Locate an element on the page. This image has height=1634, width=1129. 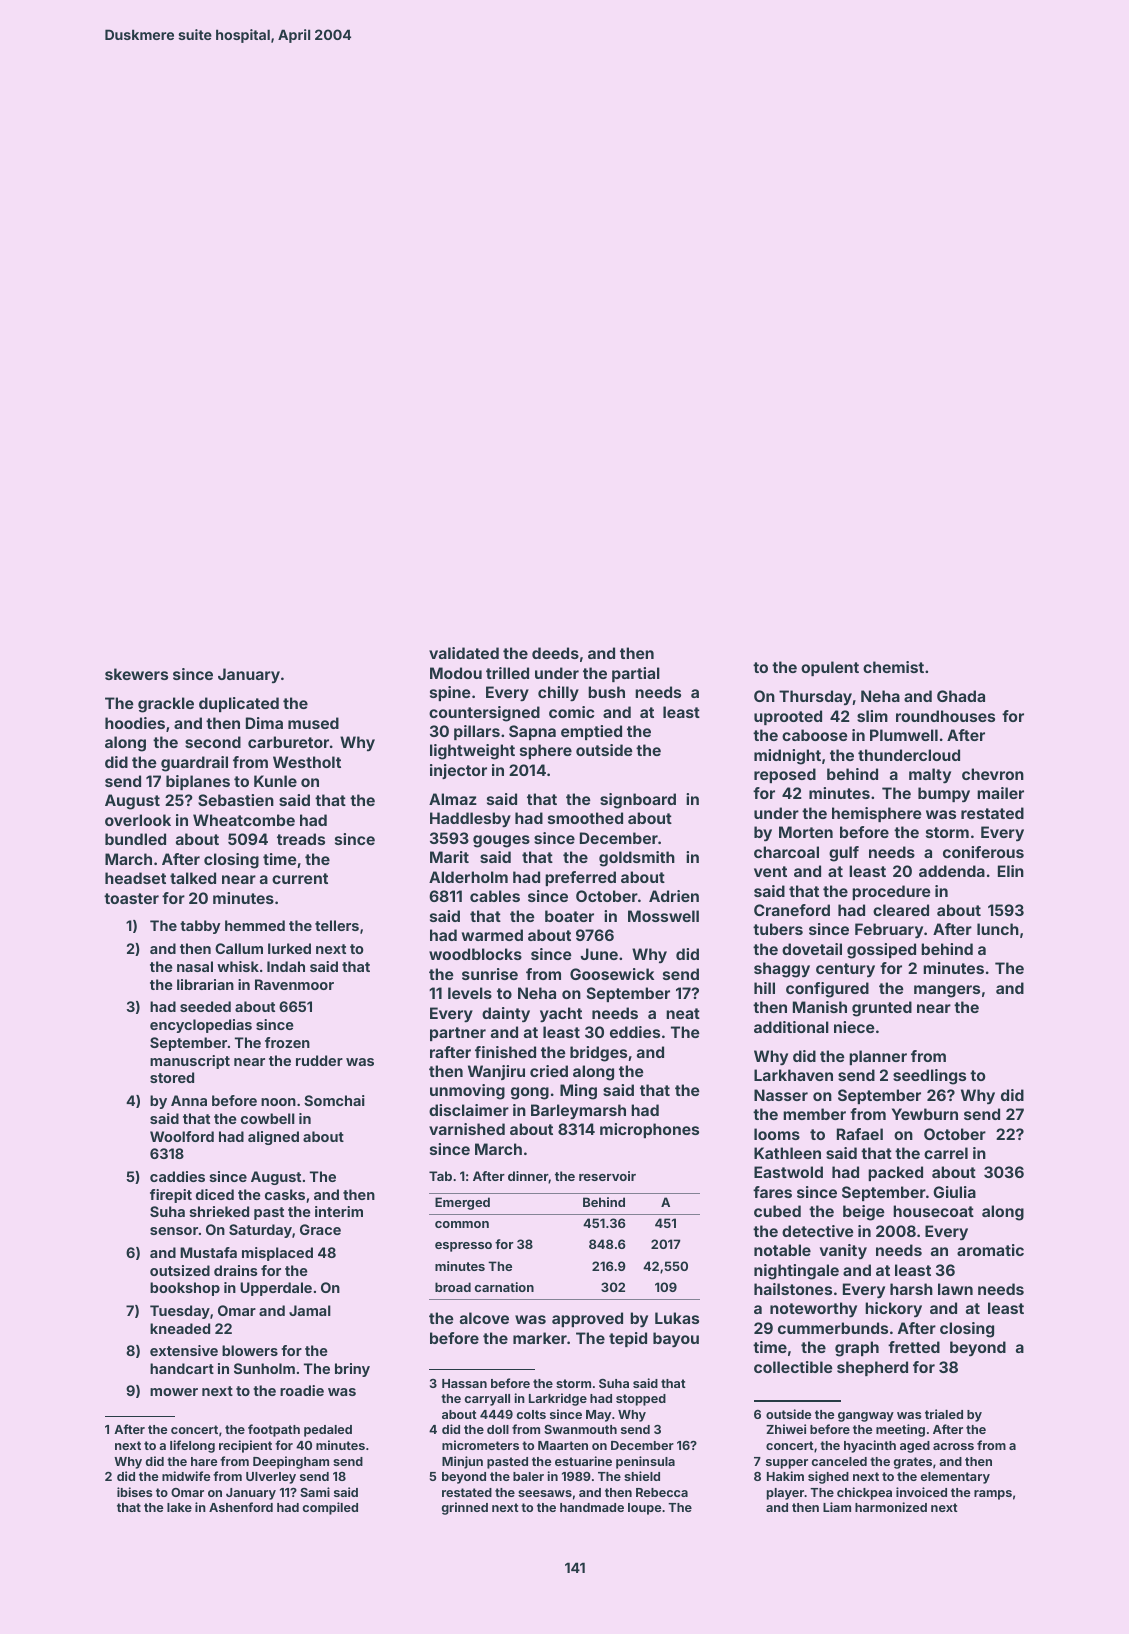
trialed is located at coordinates (944, 1414).
